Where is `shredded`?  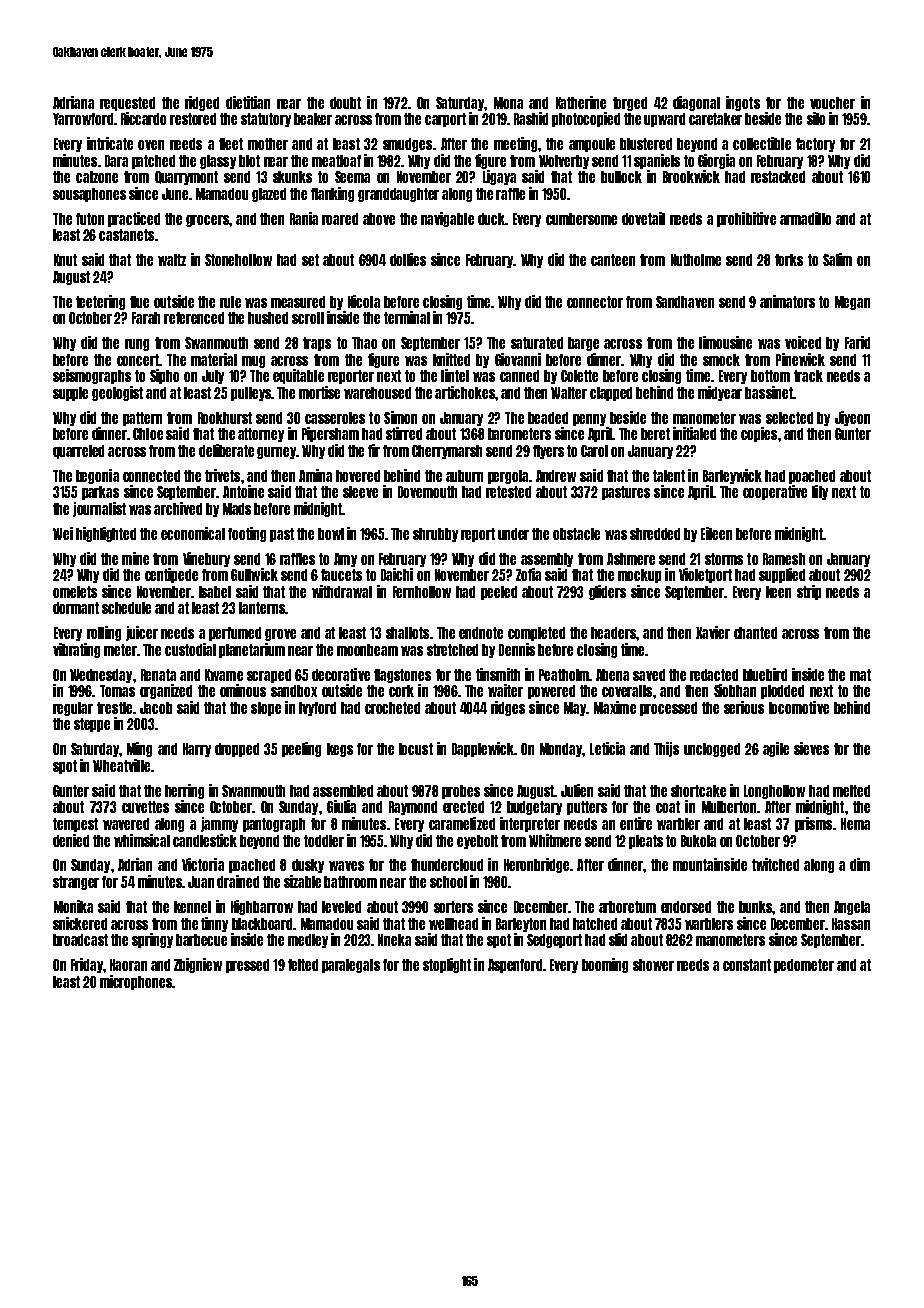 shredded is located at coordinates (655, 534).
